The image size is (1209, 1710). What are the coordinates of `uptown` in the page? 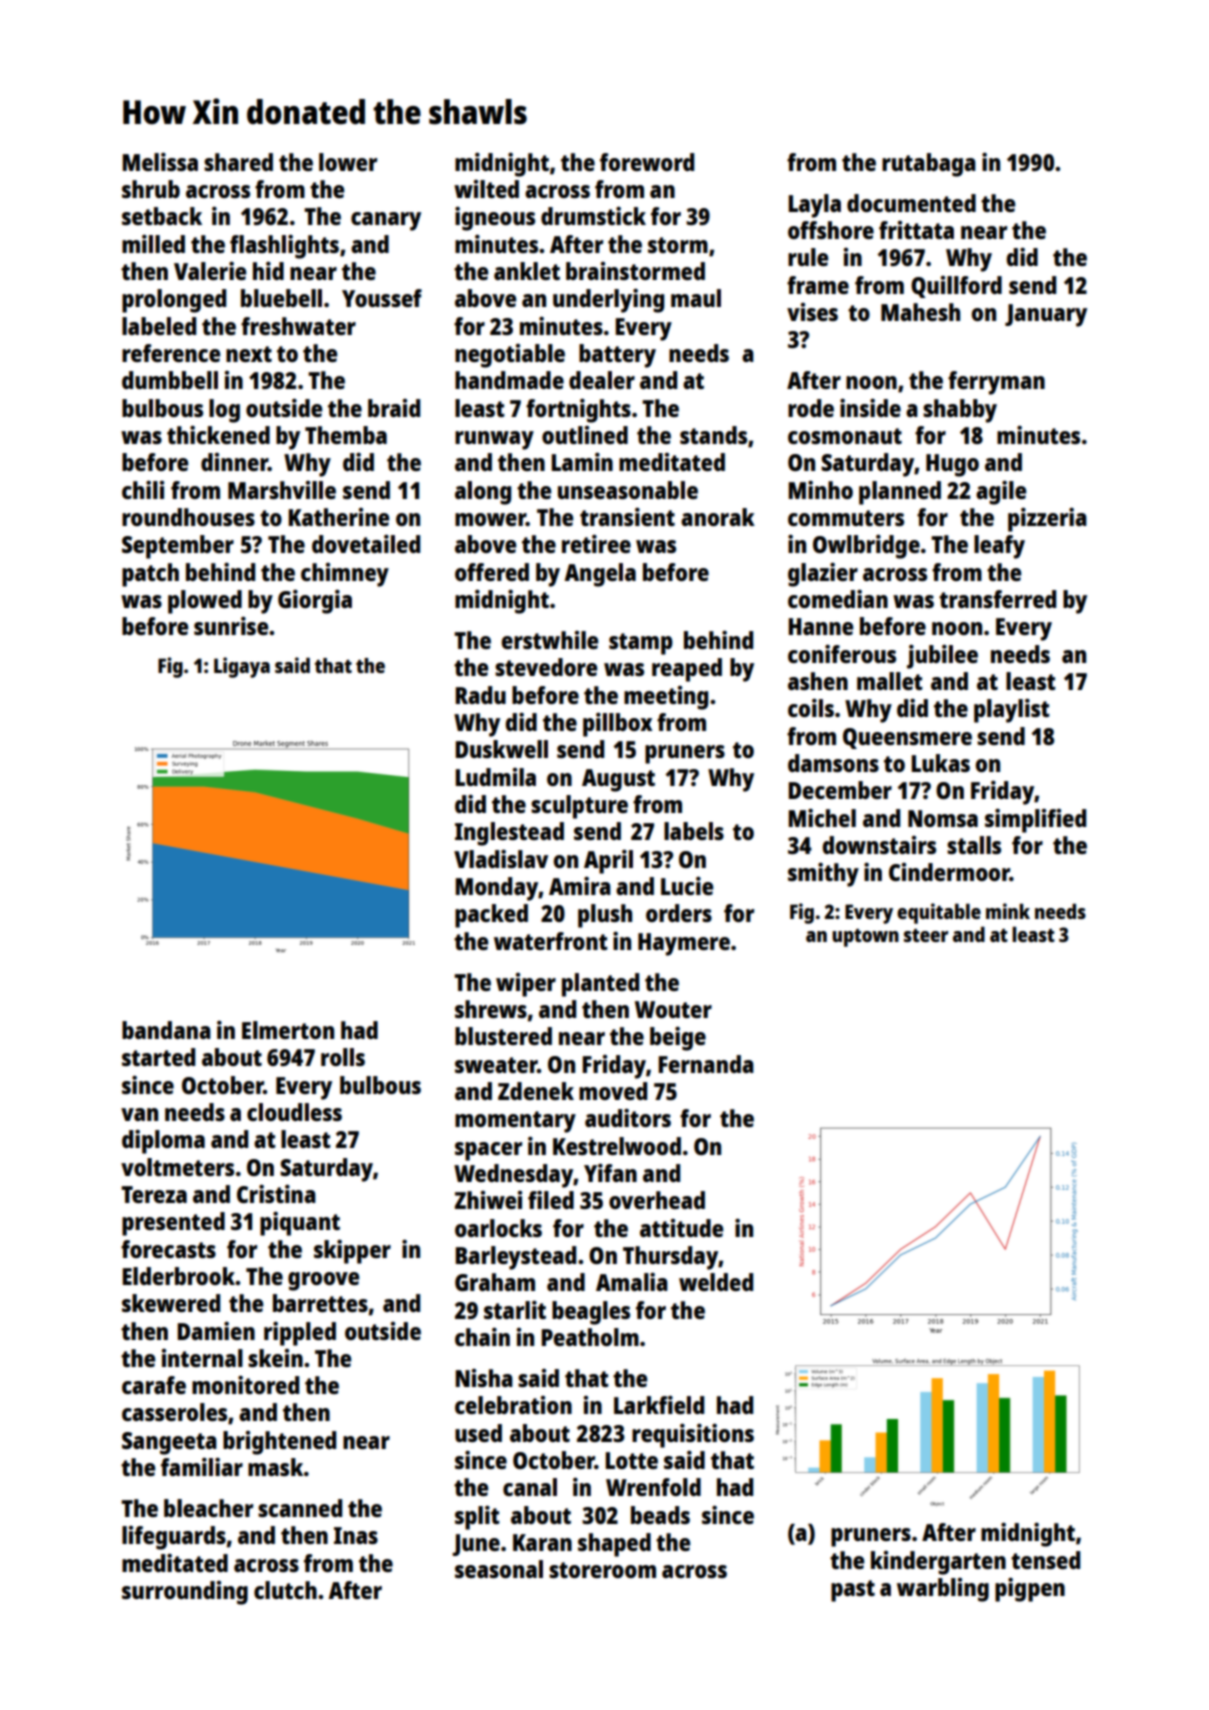 It's located at (865, 938).
